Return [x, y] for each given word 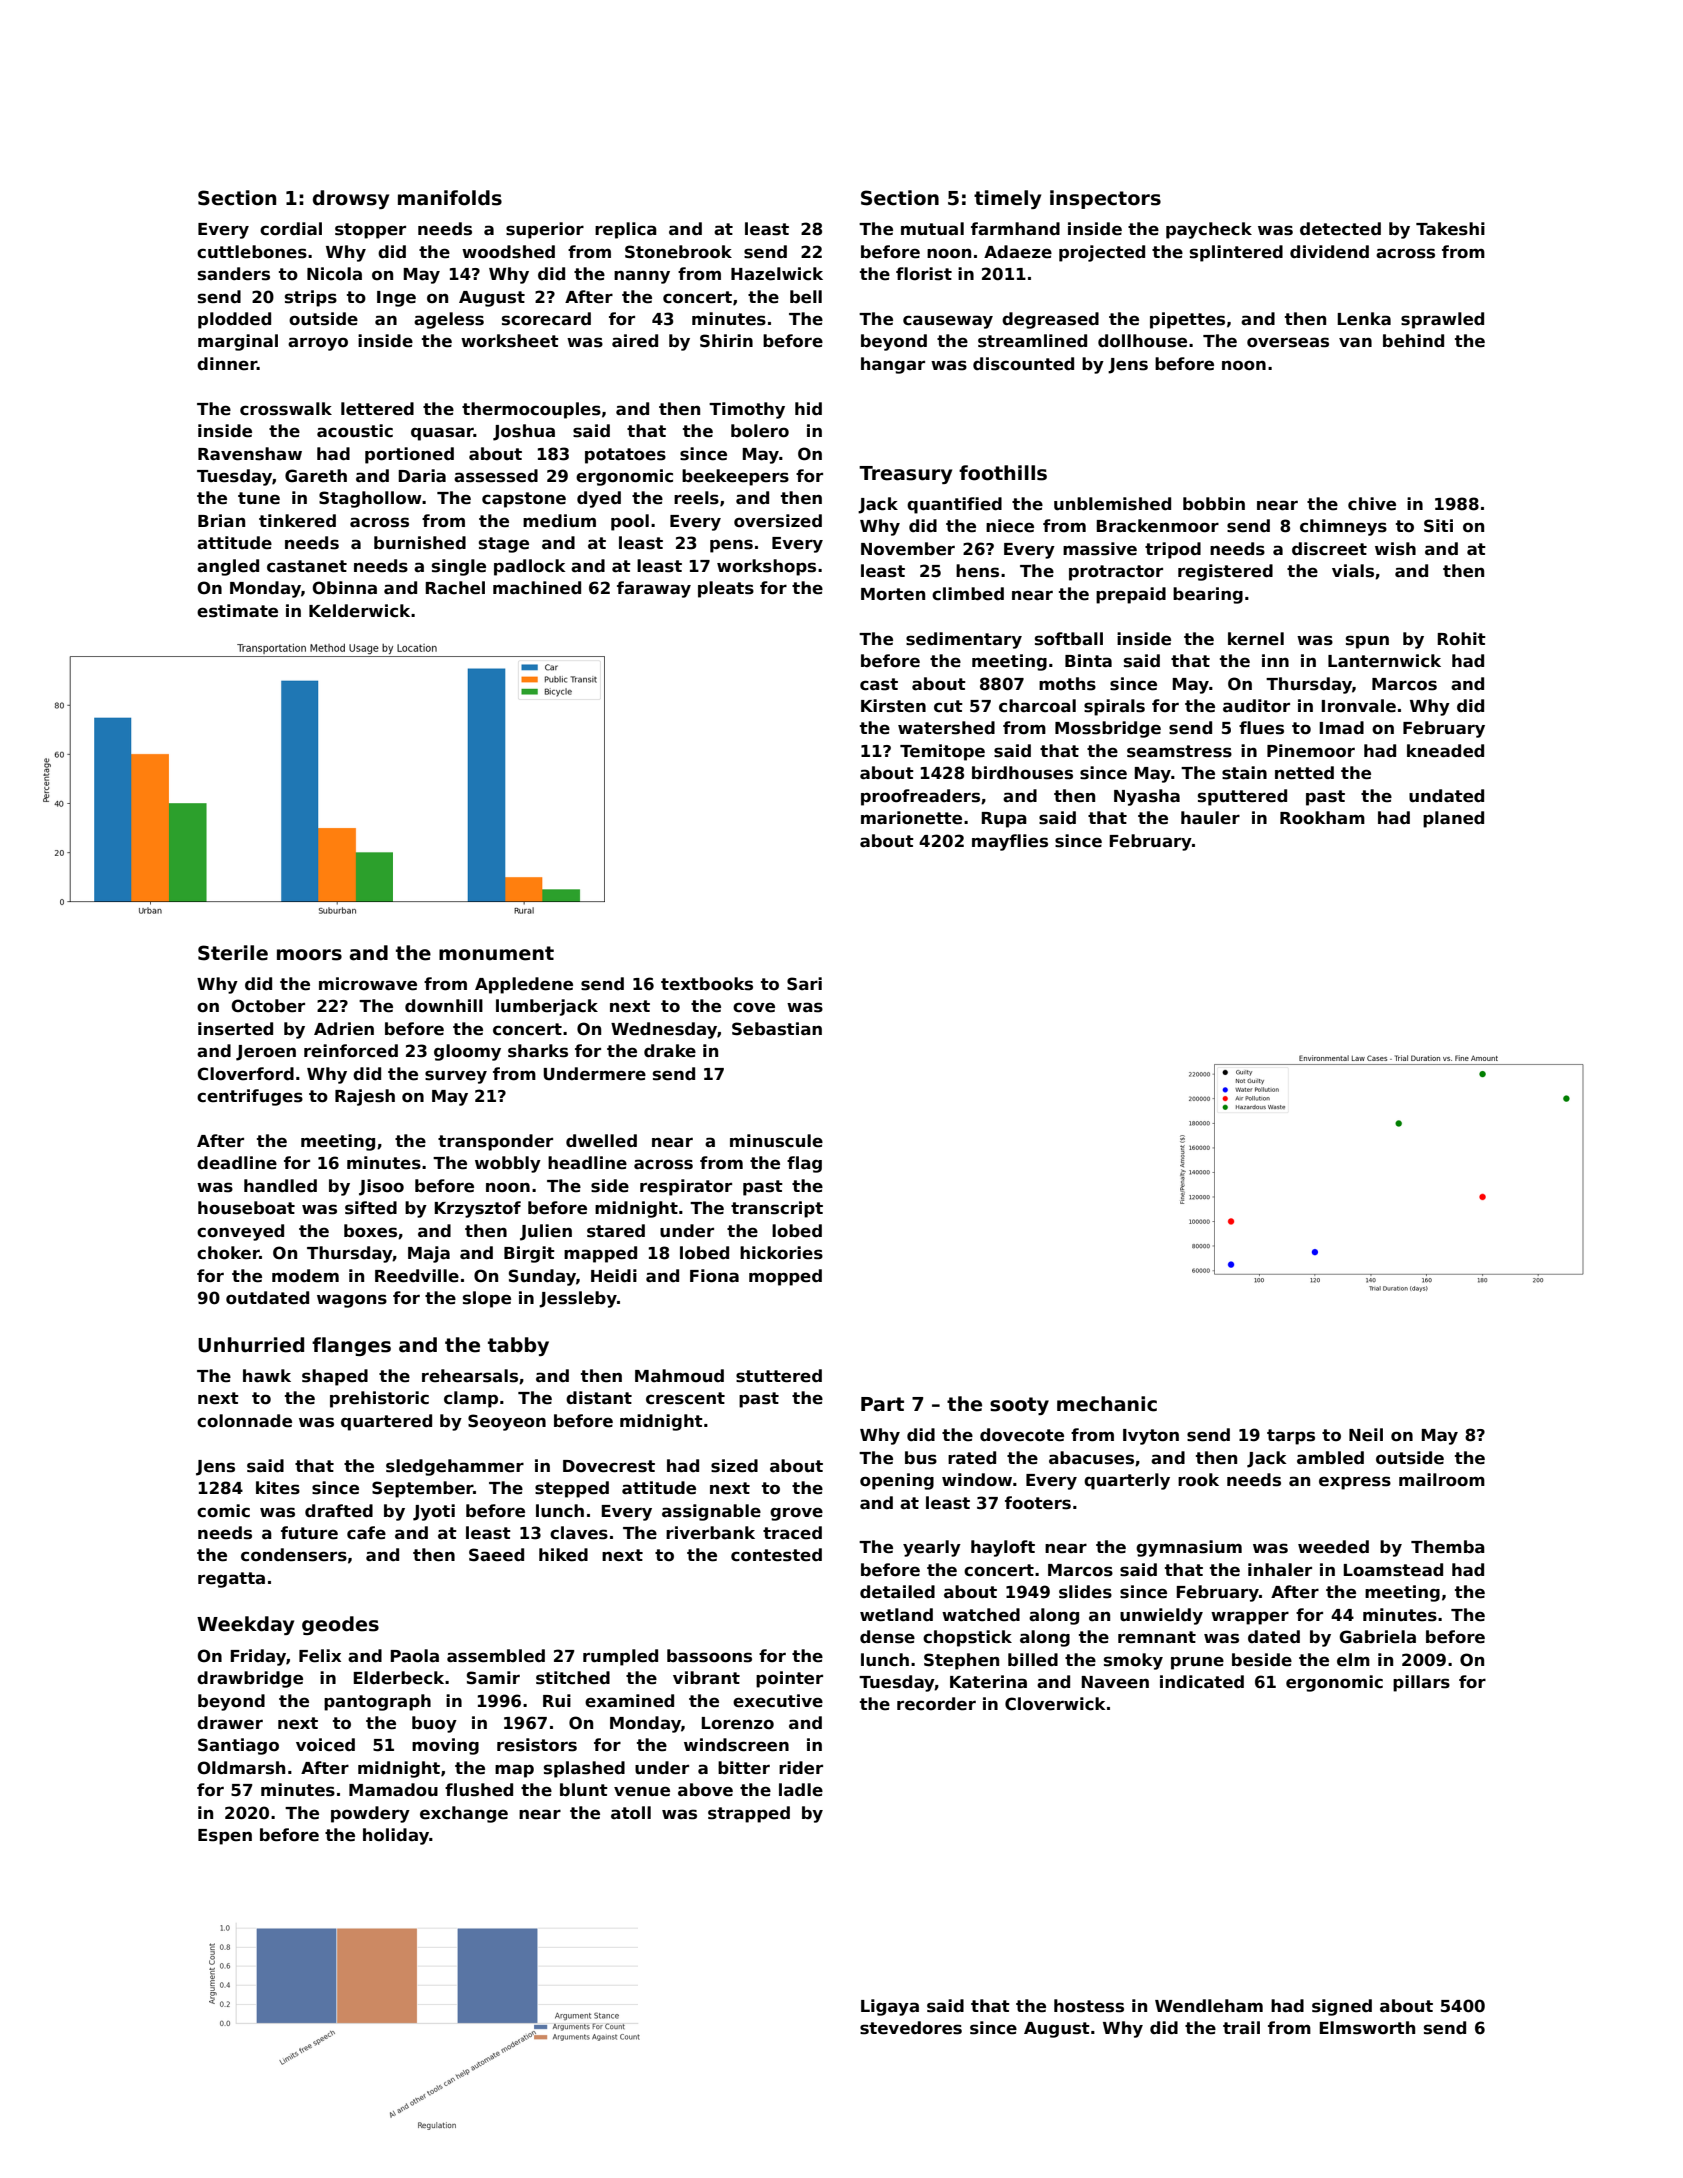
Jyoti [434, 1512]
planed [1453, 819]
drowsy [351, 199]
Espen [225, 1837]
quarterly [1127, 1481]
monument [496, 953]
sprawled [1442, 320]
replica [626, 230]
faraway [654, 589]
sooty [1019, 1406]
